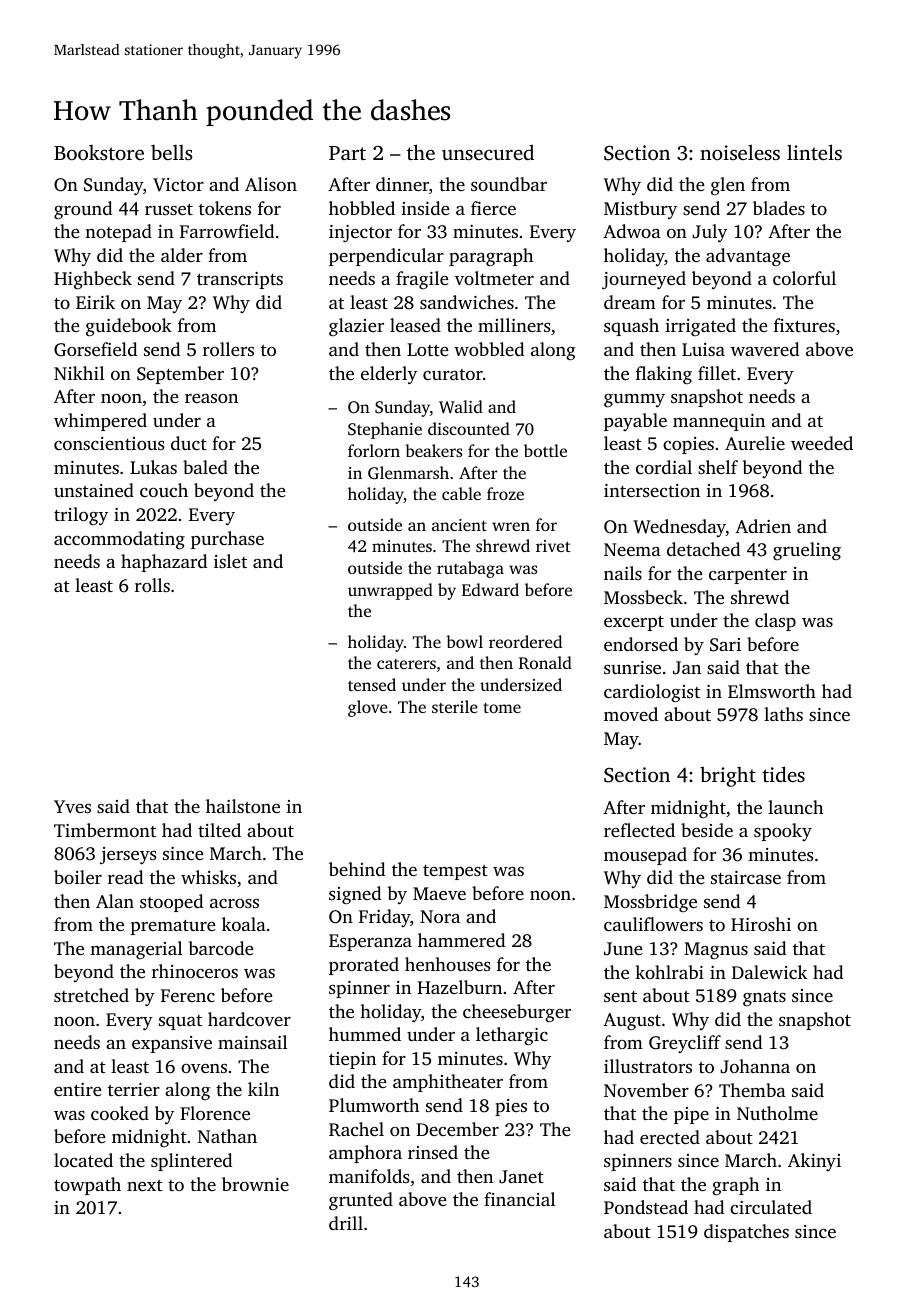 Image resolution: width=908 pixels, height=1316 pixels. What do you see at coordinates (169, 209) in the page?
I see `russet` at bounding box center [169, 209].
